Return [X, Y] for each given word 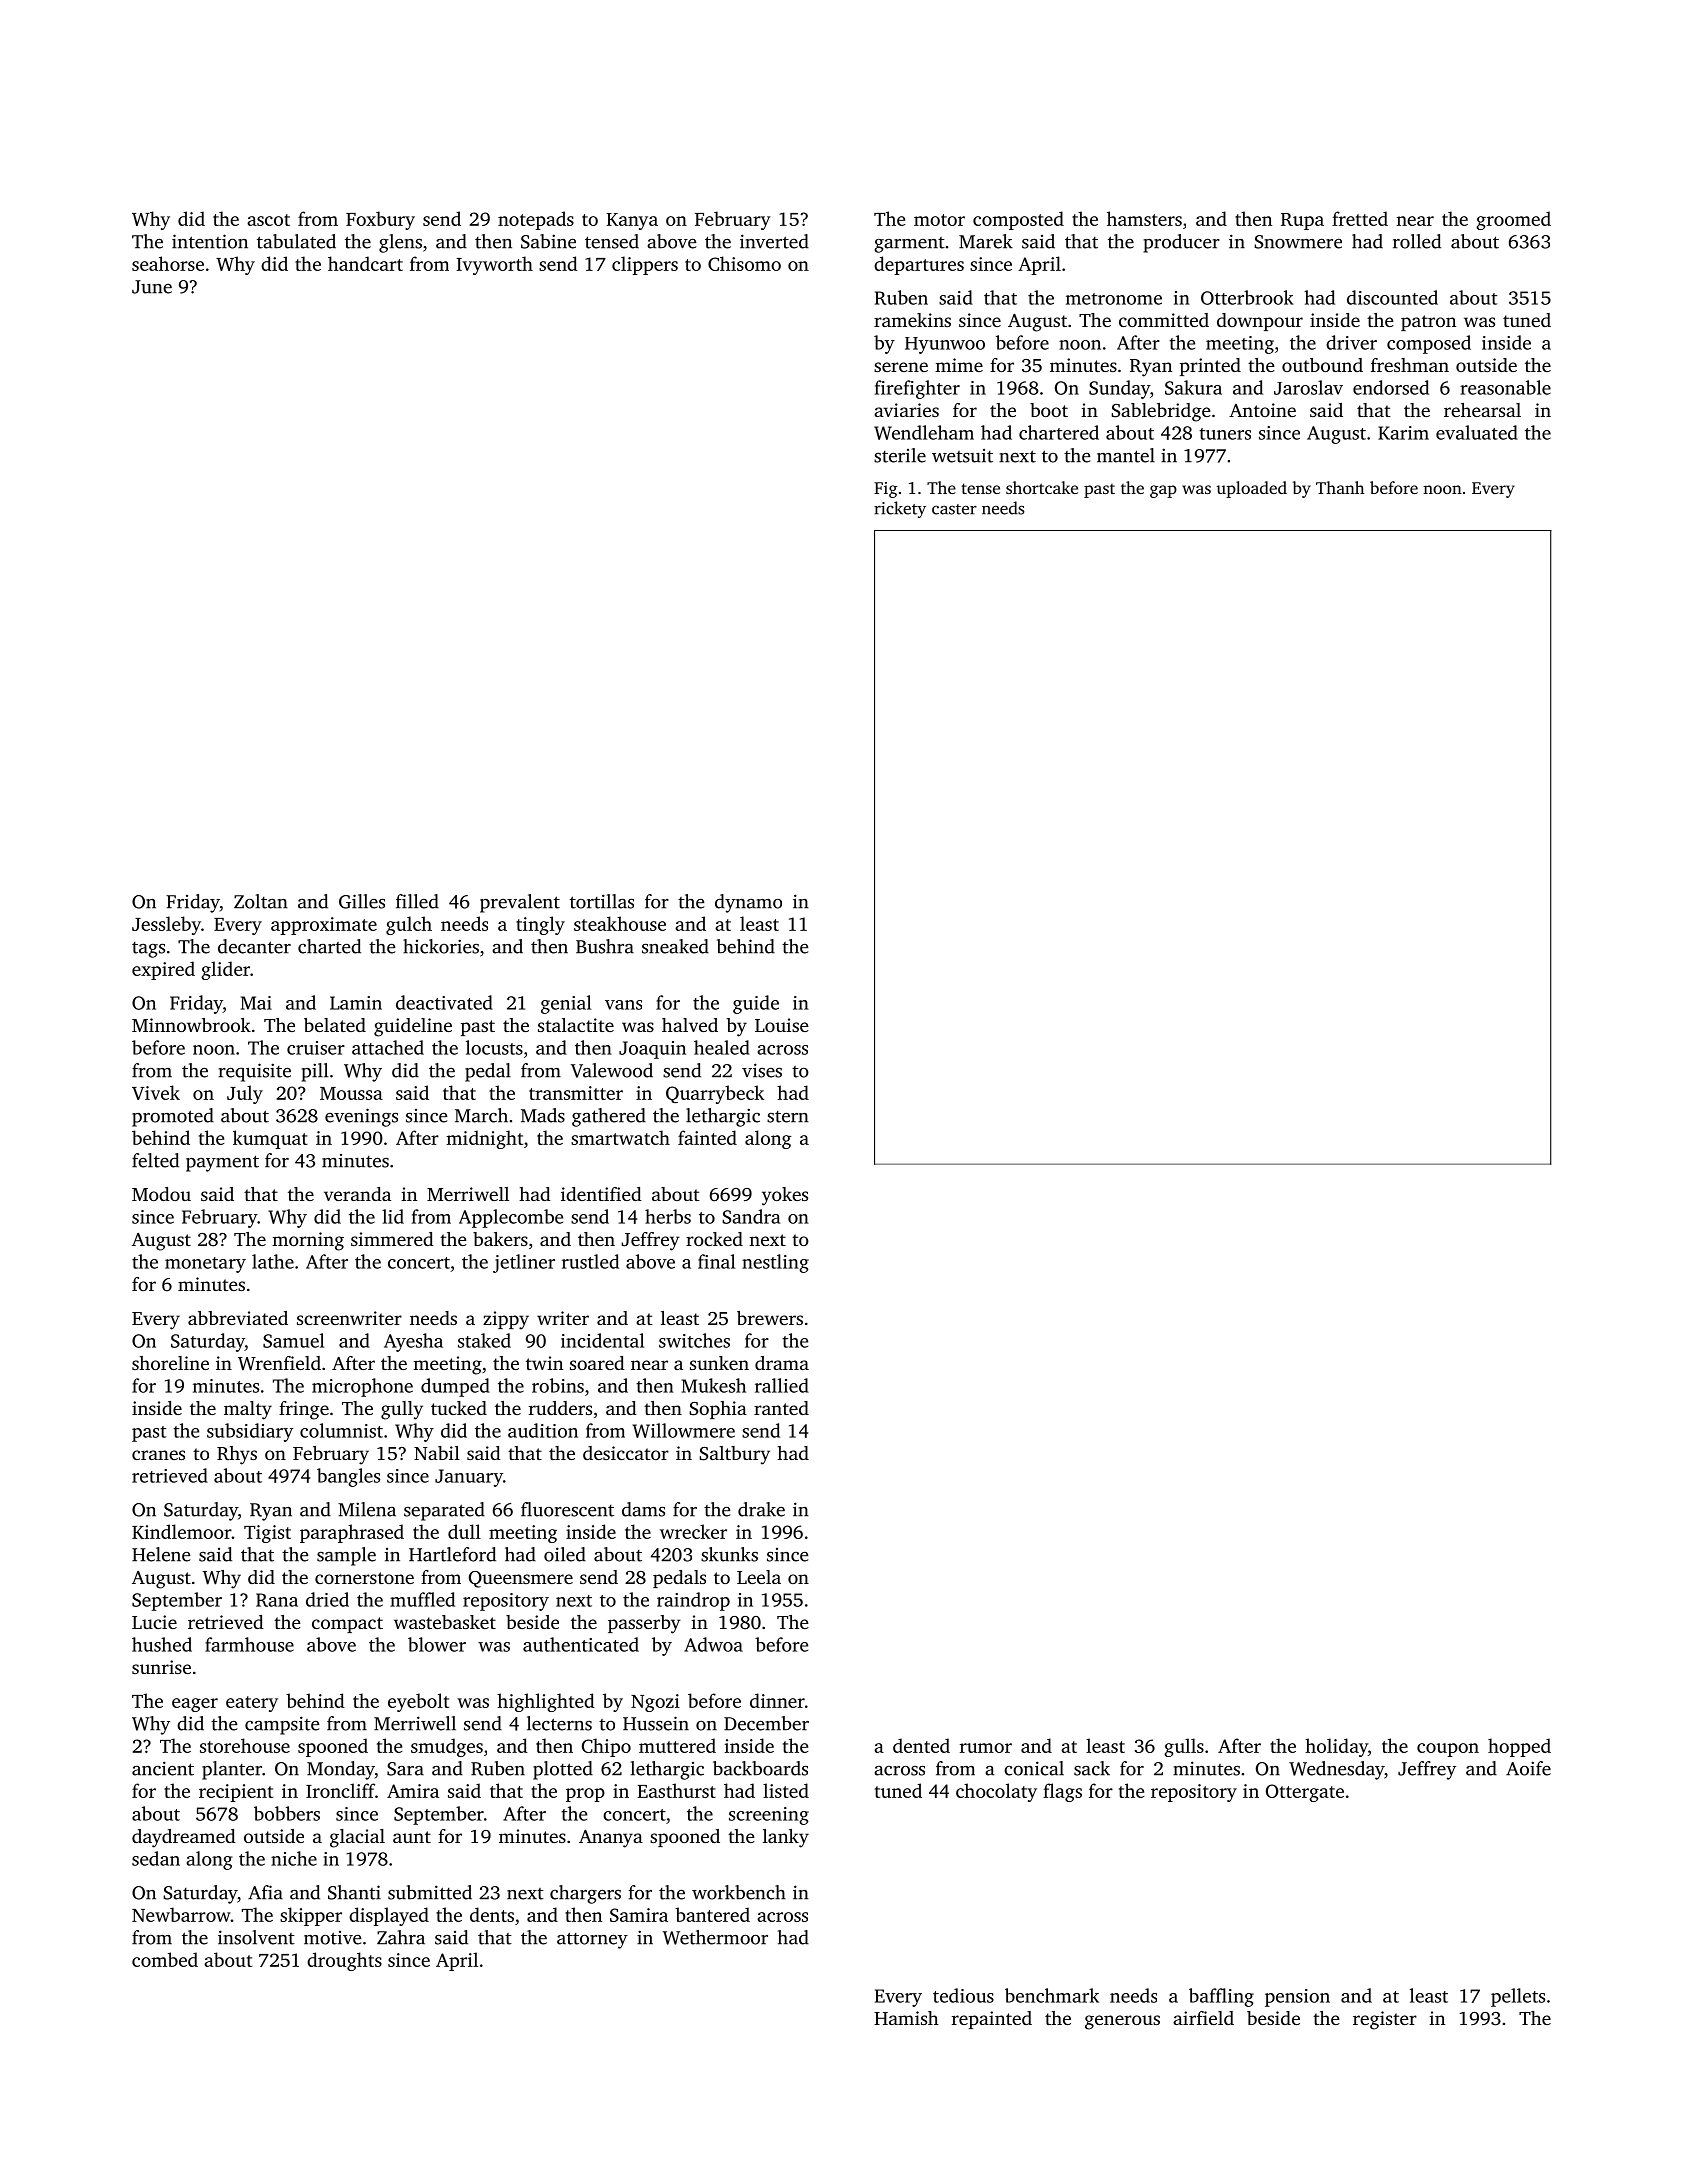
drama [782, 1363]
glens [400, 243]
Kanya [632, 221]
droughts [344, 1961]
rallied [782, 1385]
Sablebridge [1161, 412]
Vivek [156, 1092]
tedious [963, 1995]
